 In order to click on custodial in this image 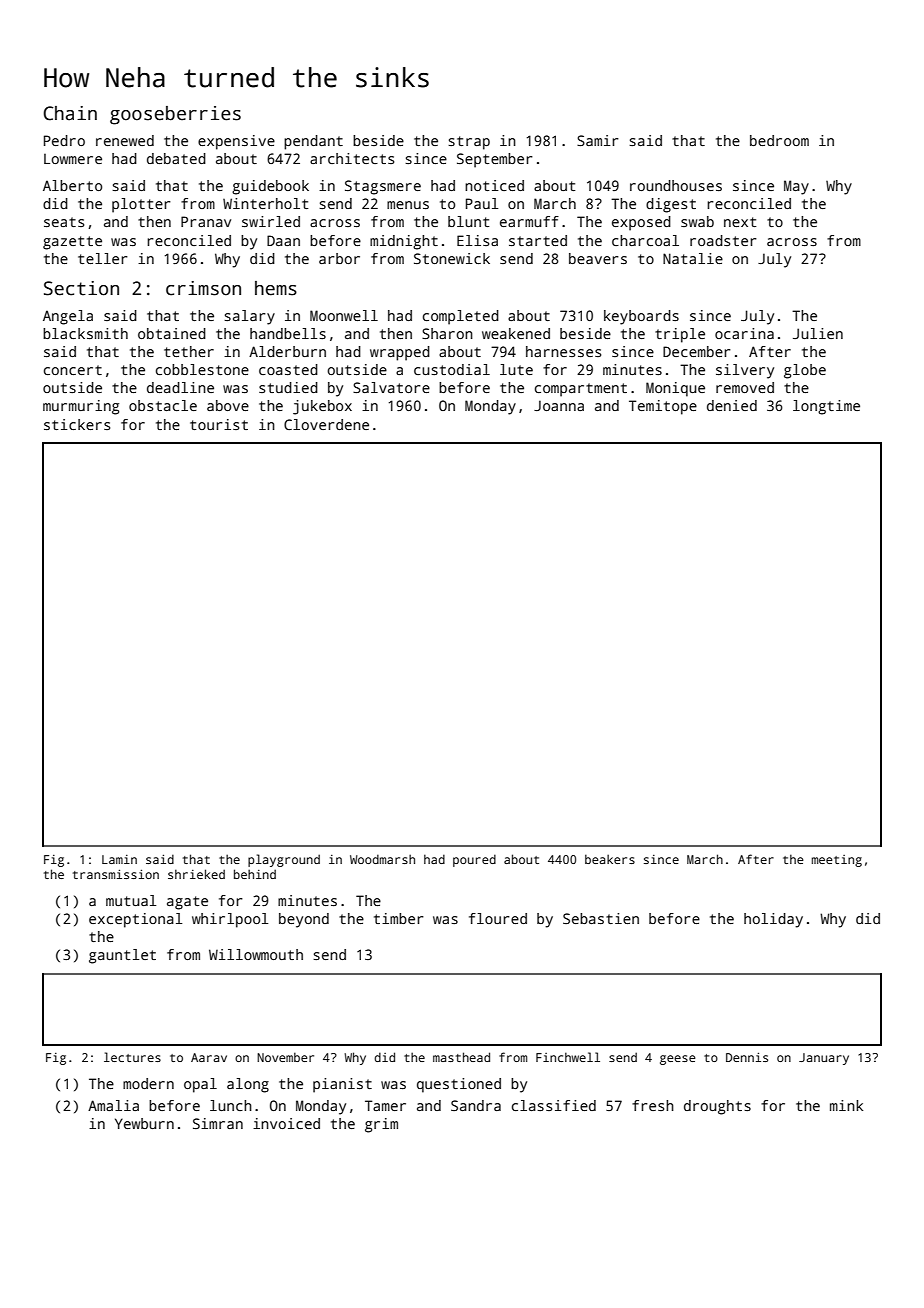, I will do `click(452, 369)`.
